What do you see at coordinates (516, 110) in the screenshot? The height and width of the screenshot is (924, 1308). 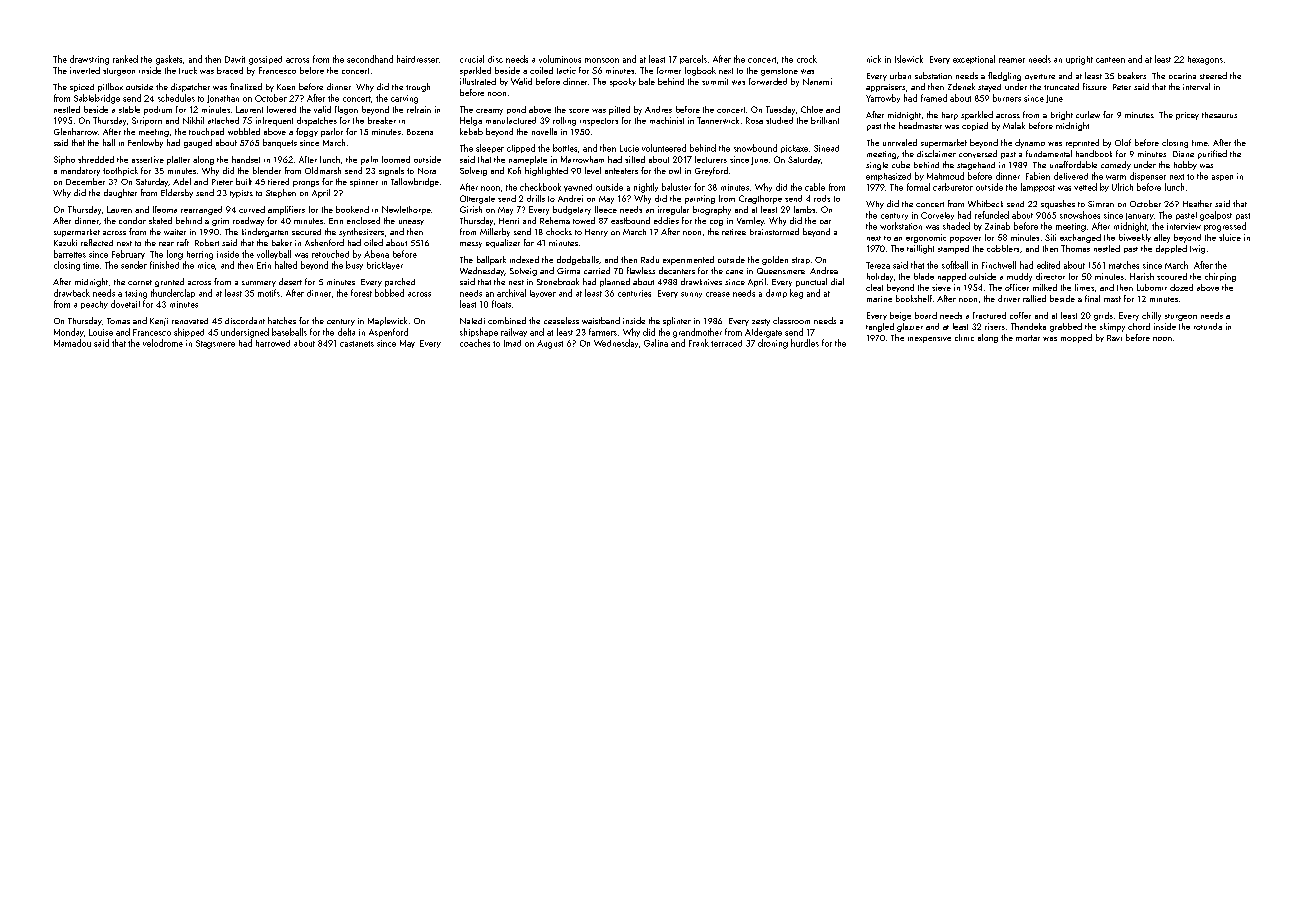 I see `pond` at bounding box center [516, 110].
